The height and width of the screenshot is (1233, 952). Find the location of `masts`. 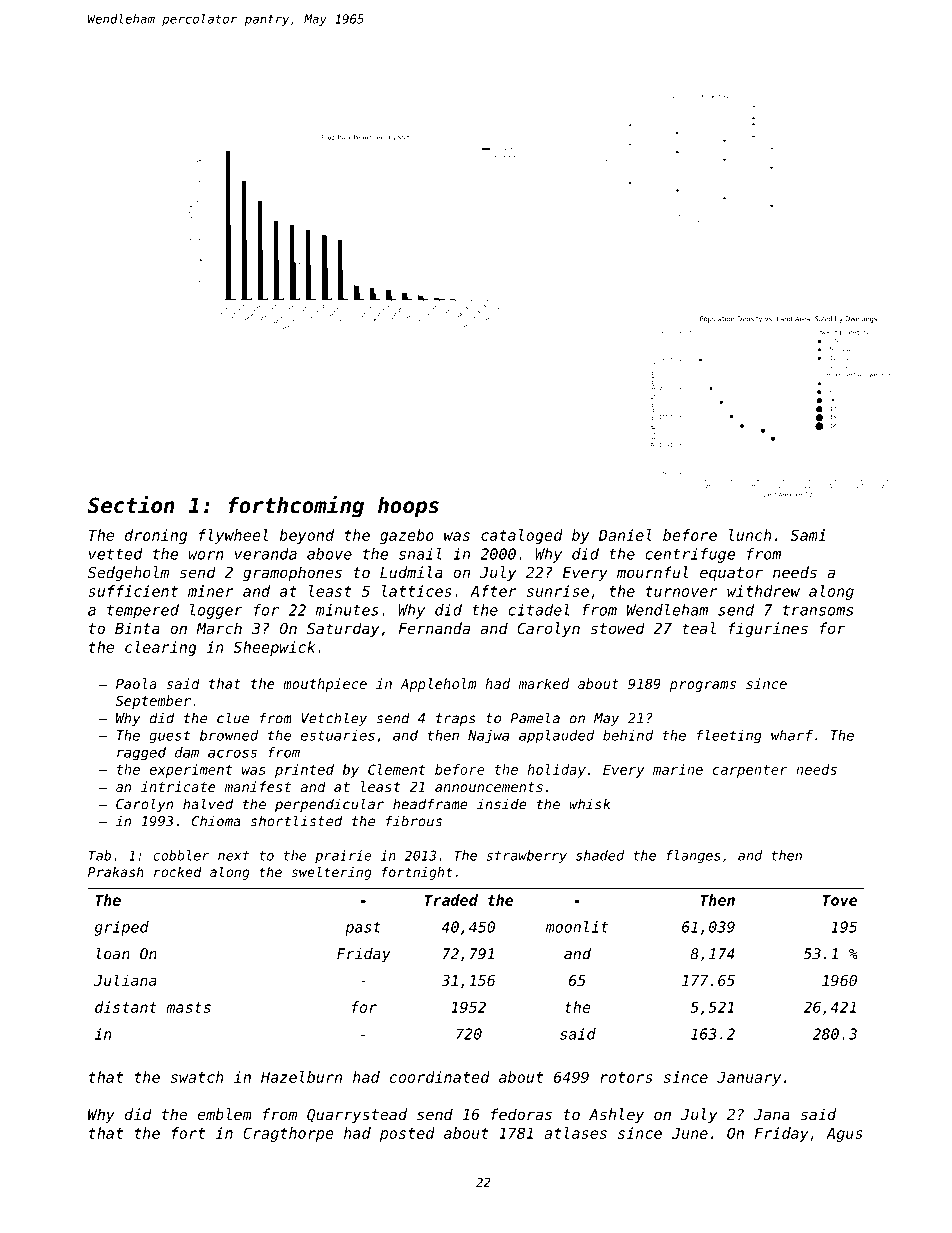

masts is located at coordinates (188, 1007).
